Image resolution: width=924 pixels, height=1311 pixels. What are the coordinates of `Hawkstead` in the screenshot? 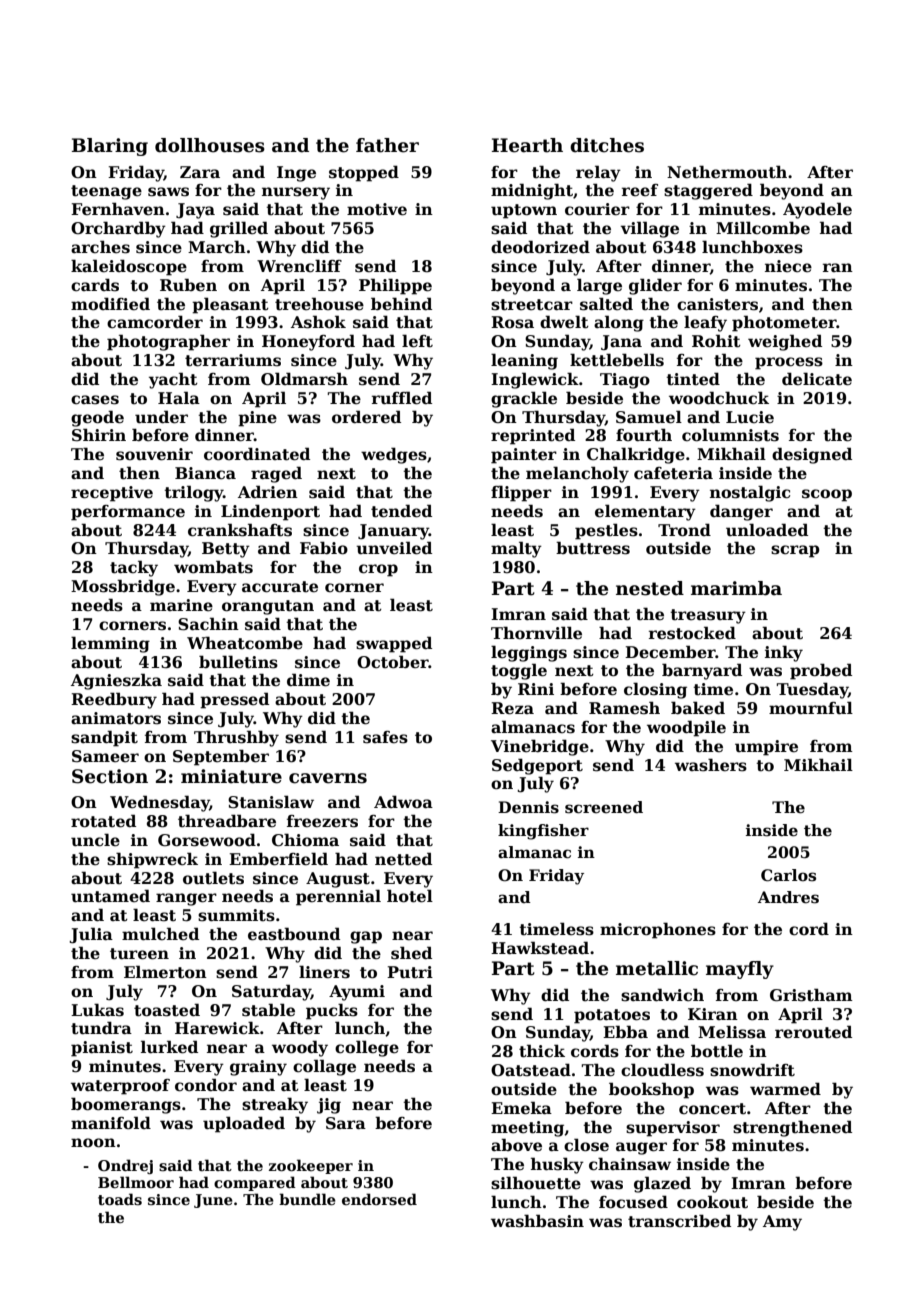 It's located at (540, 948).
